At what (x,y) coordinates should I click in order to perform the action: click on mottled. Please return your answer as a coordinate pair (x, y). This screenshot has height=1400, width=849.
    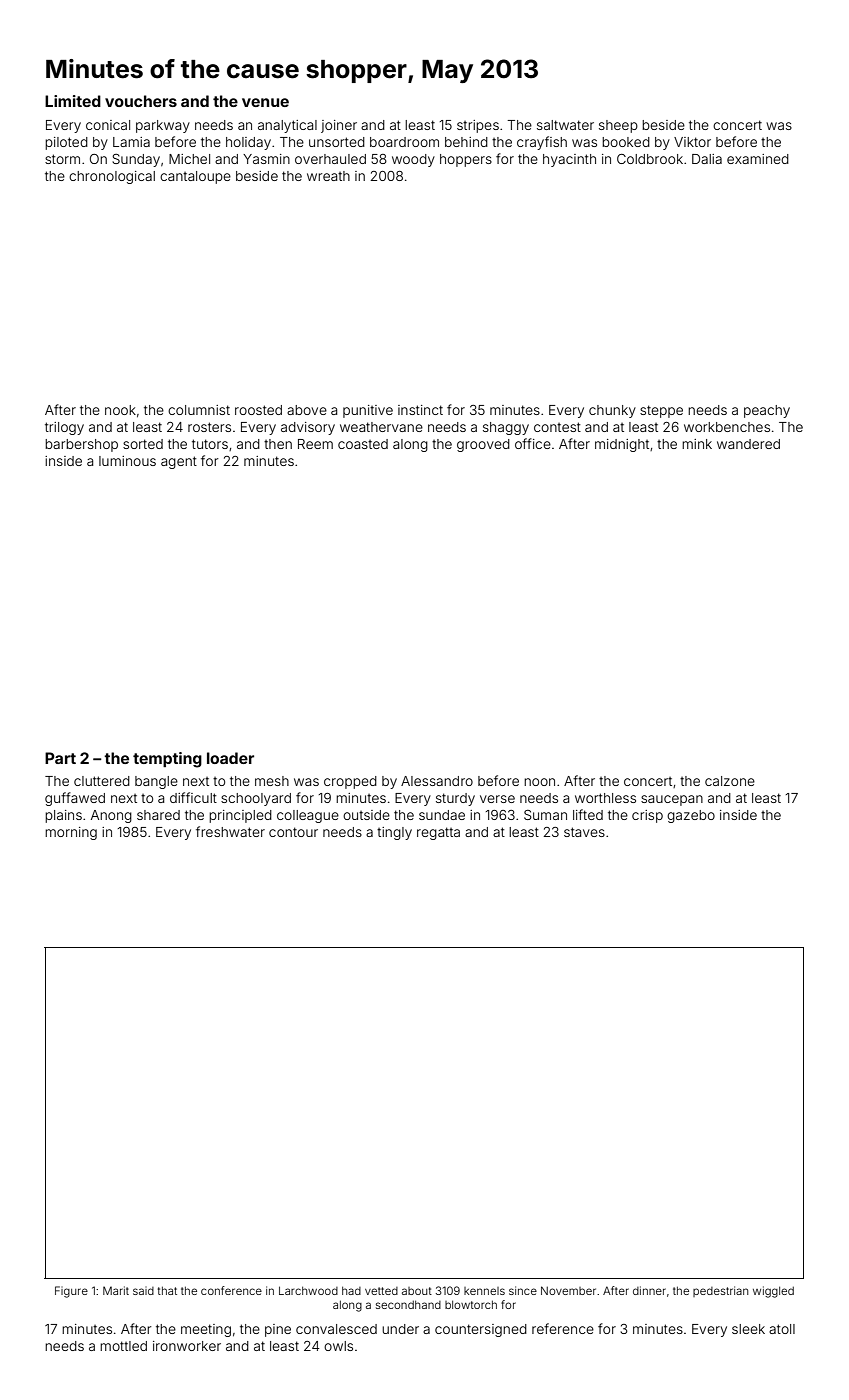
    Looking at the image, I should click on (123, 1346).
